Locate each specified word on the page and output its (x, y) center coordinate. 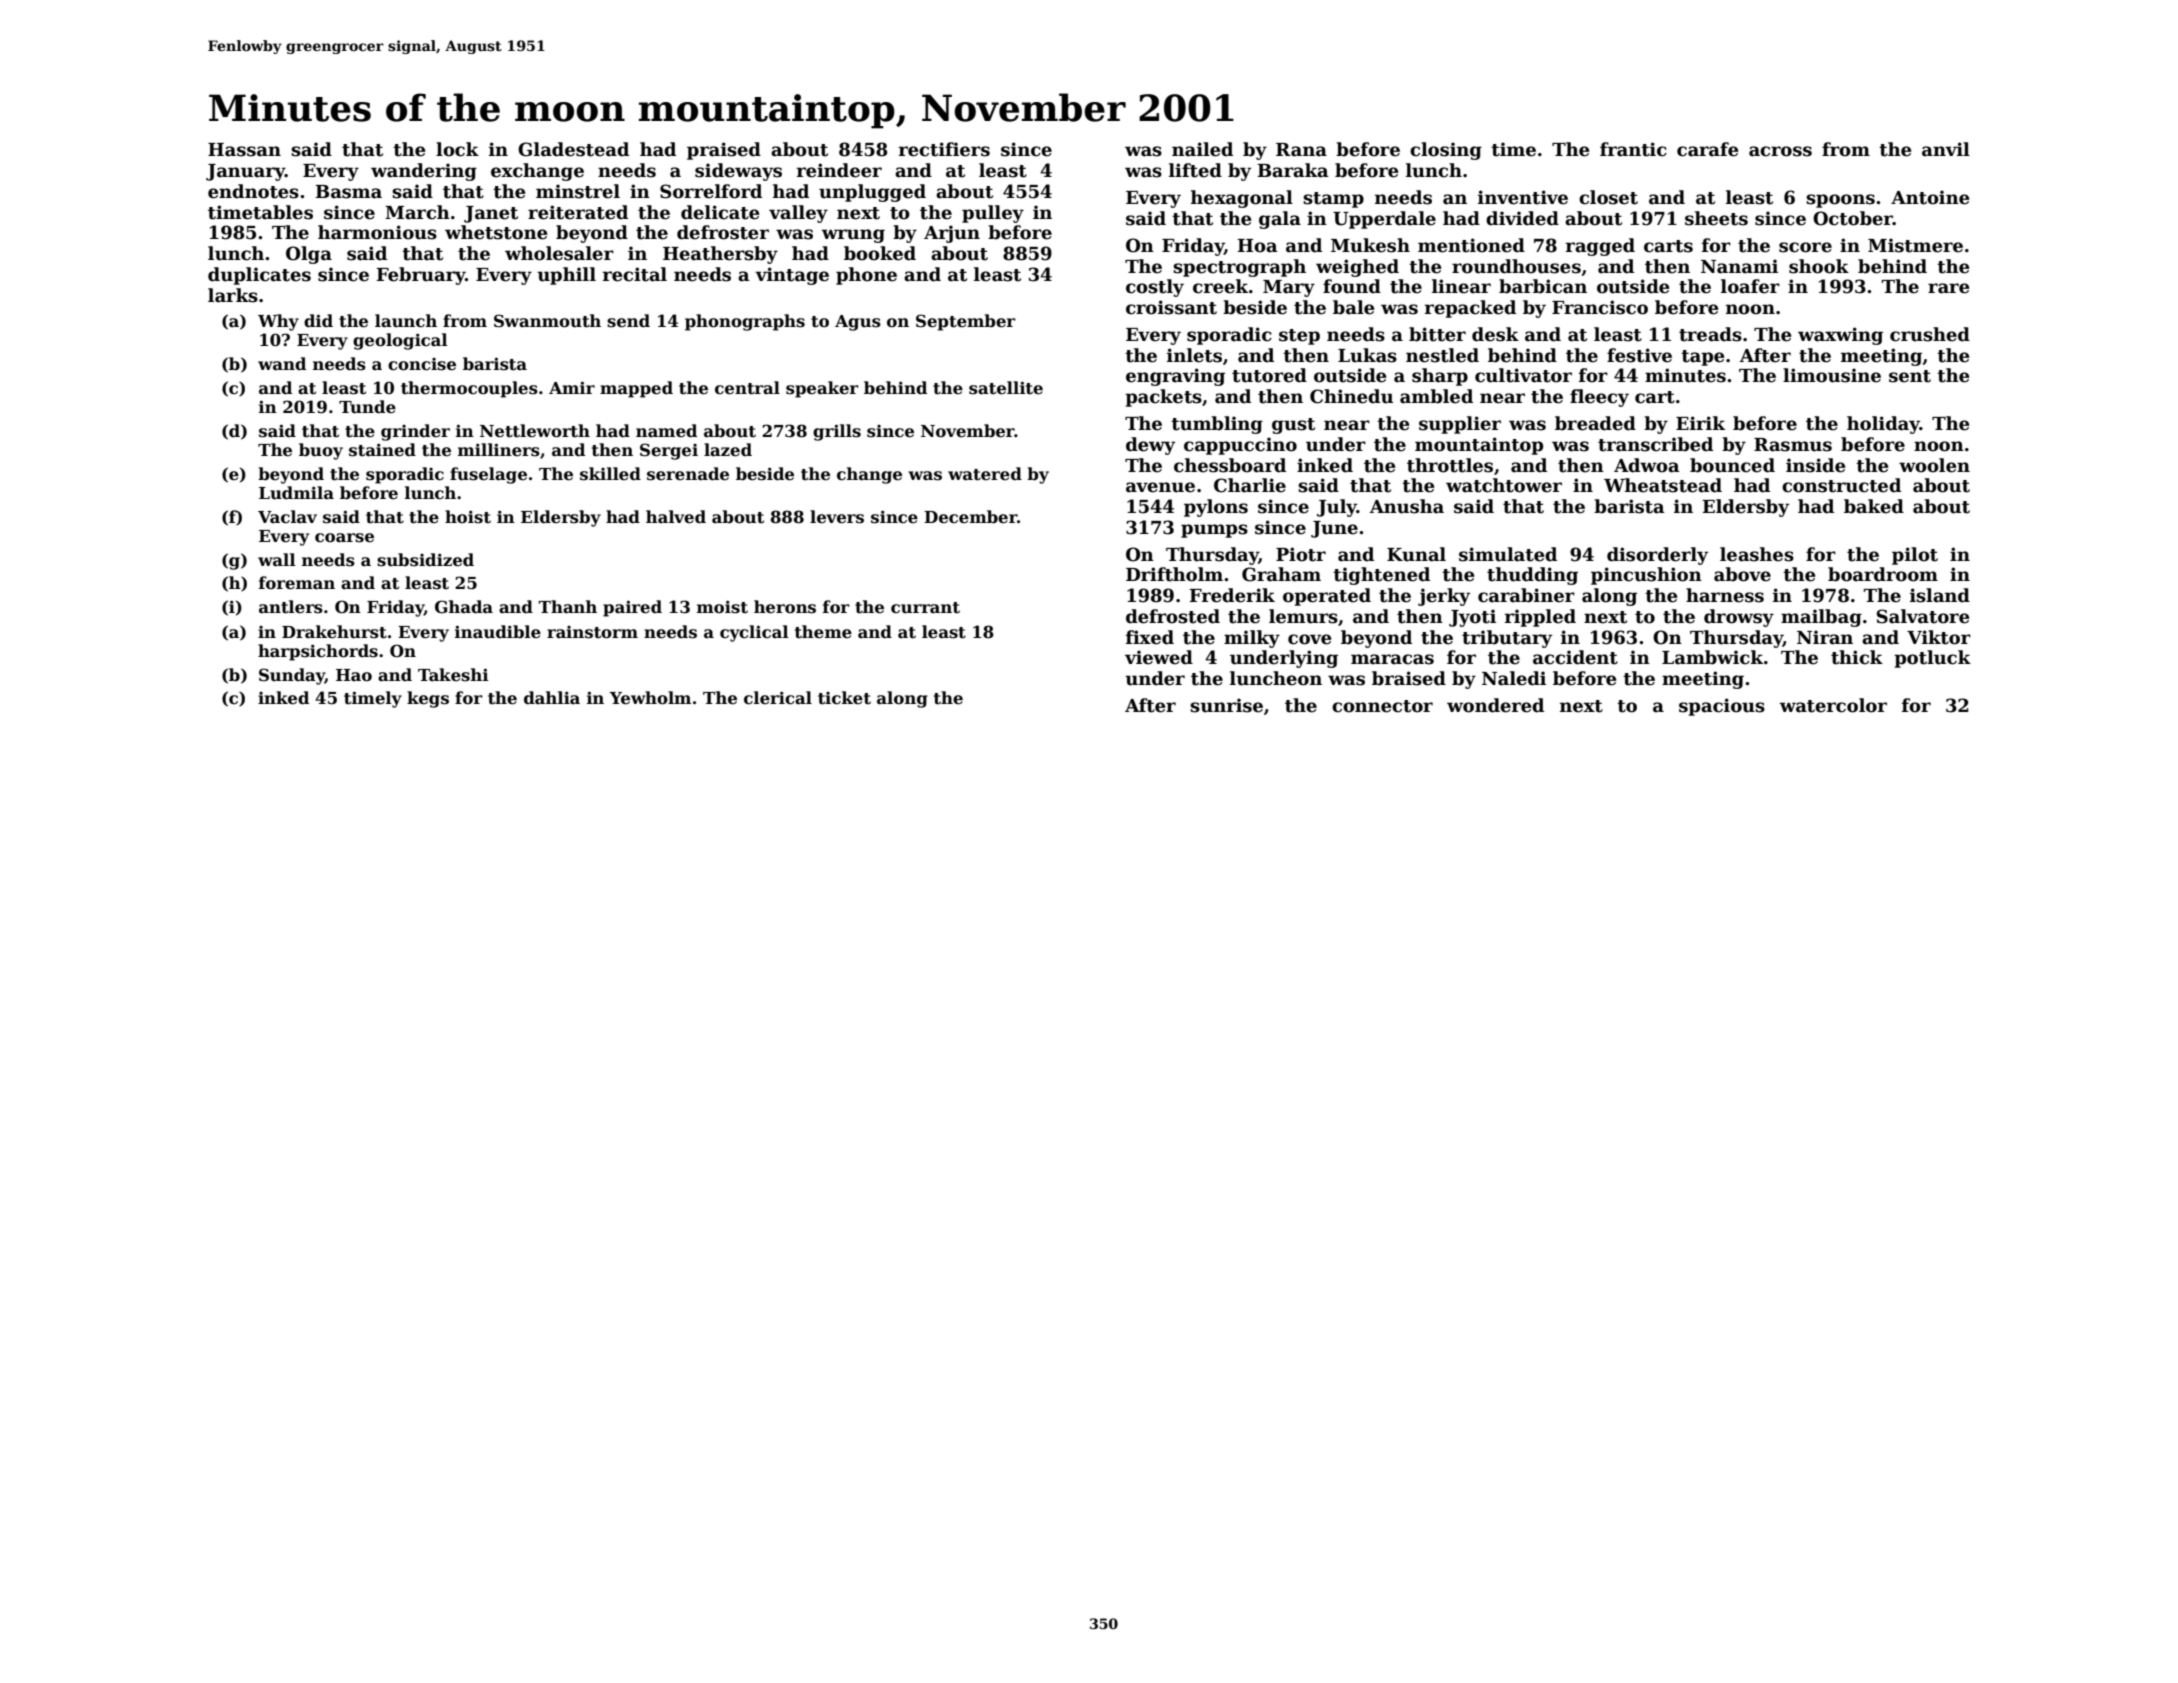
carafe (1707, 149)
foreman (297, 583)
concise (422, 364)
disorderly (1657, 556)
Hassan (244, 150)
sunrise (1226, 705)
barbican (1543, 286)
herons (785, 607)
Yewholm (650, 698)
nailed (1202, 149)
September (966, 322)
